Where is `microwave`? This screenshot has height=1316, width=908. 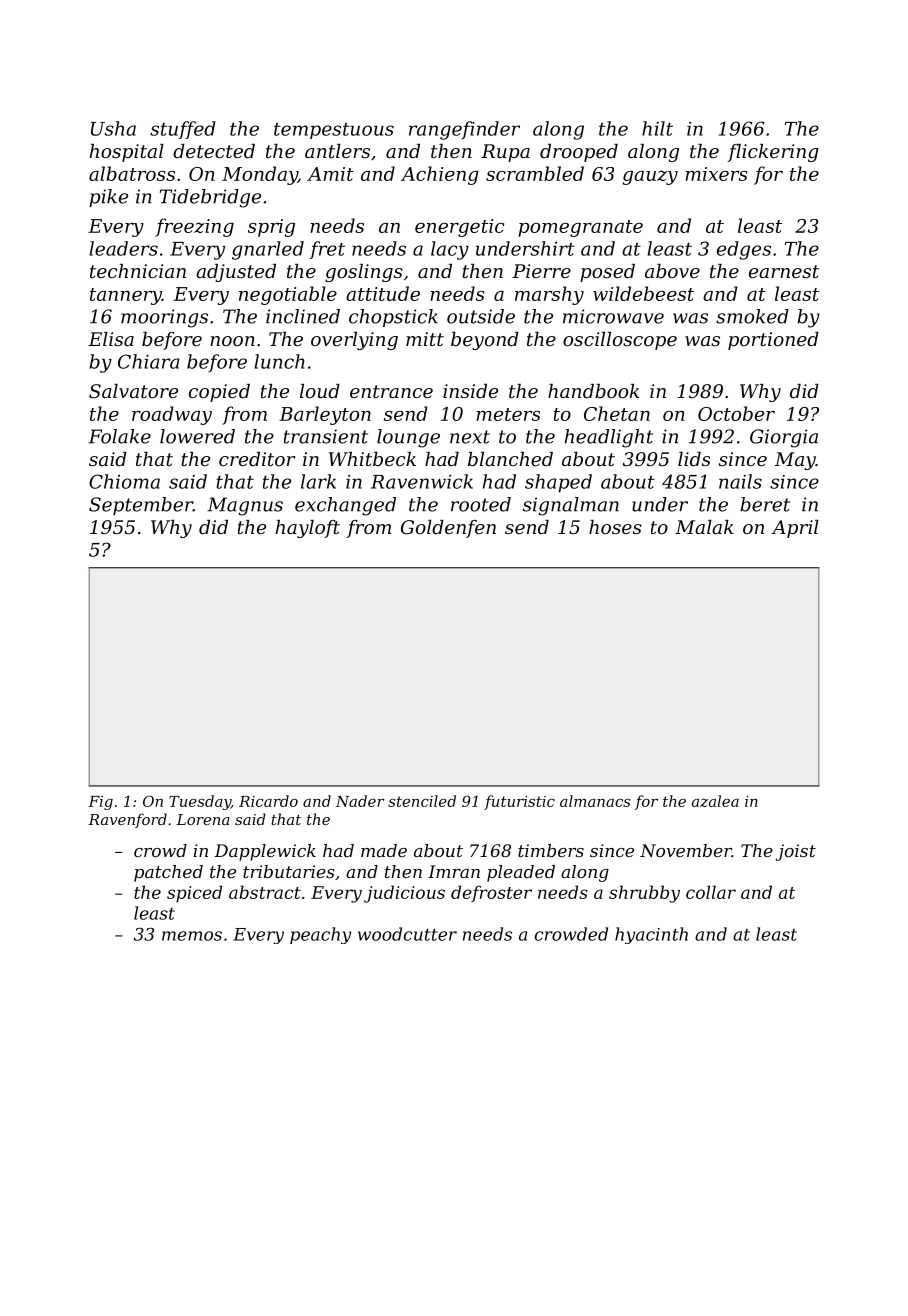 microwave is located at coordinates (613, 316).
